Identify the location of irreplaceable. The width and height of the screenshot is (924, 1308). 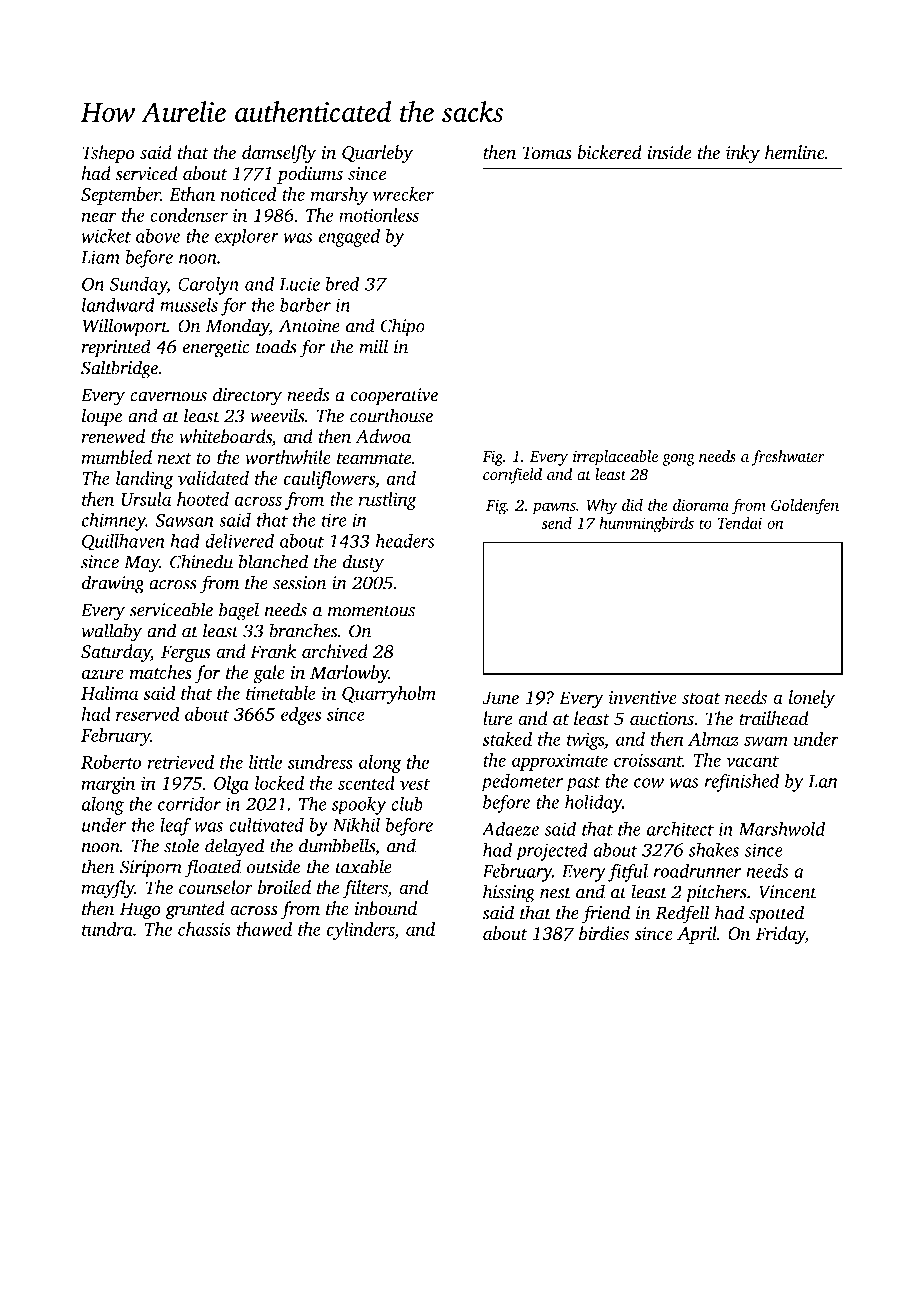
(615, 458).
